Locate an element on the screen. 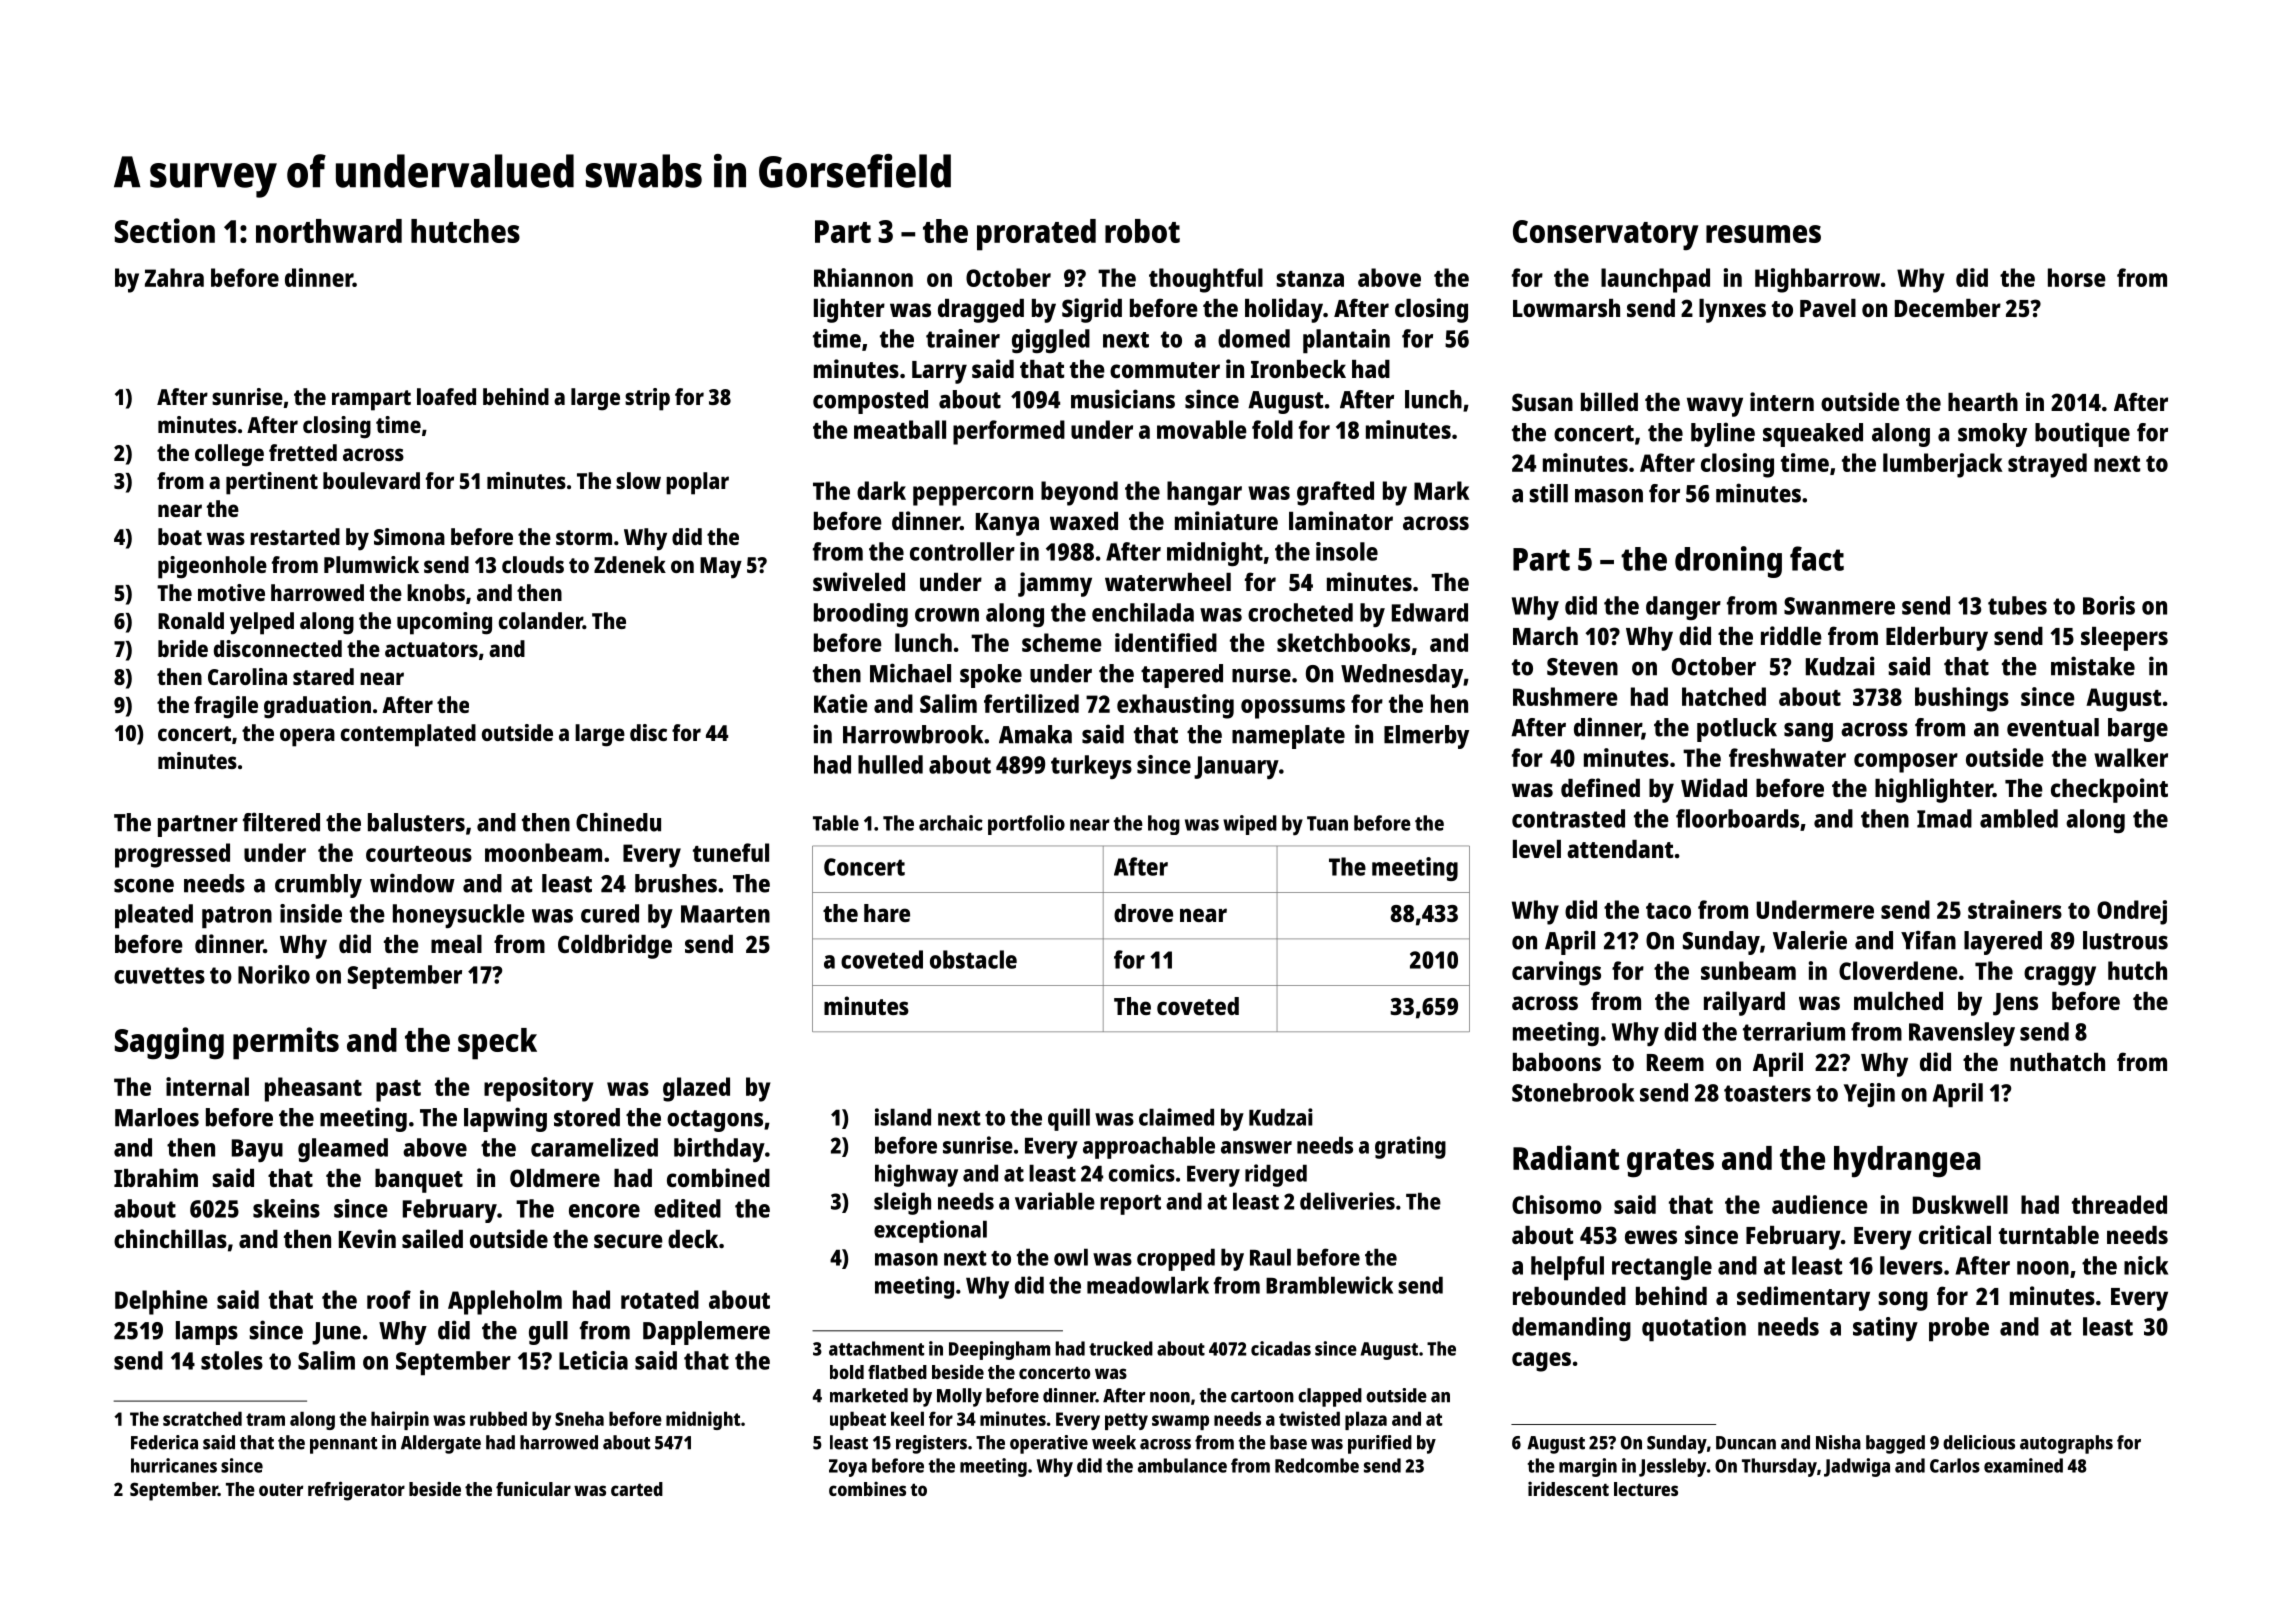 The height and width of the screenshot is (1614, 2282). Chisomo is located at coordinates (1557, 1204).
